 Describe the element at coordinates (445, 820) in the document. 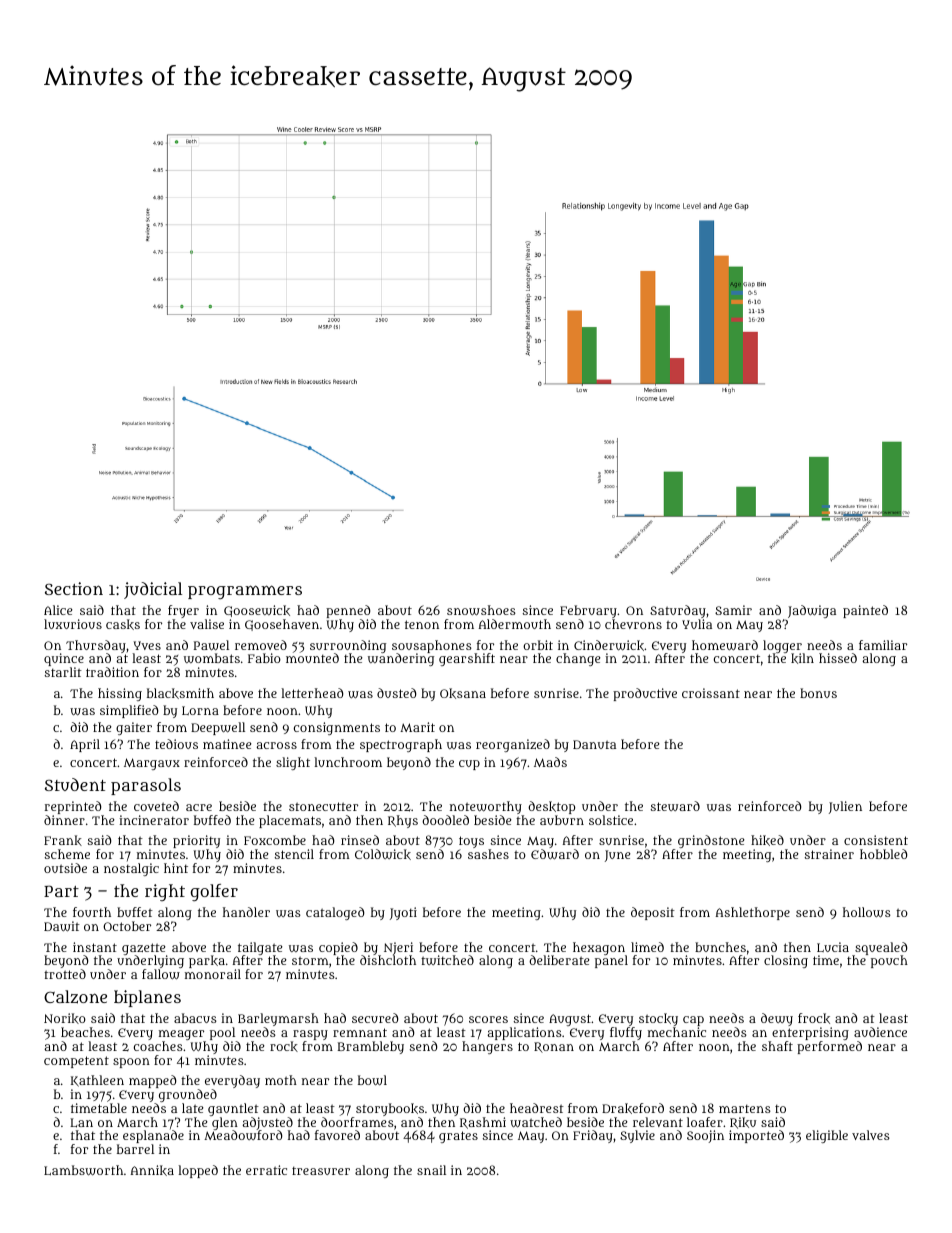

I see `doodled` at that location.
